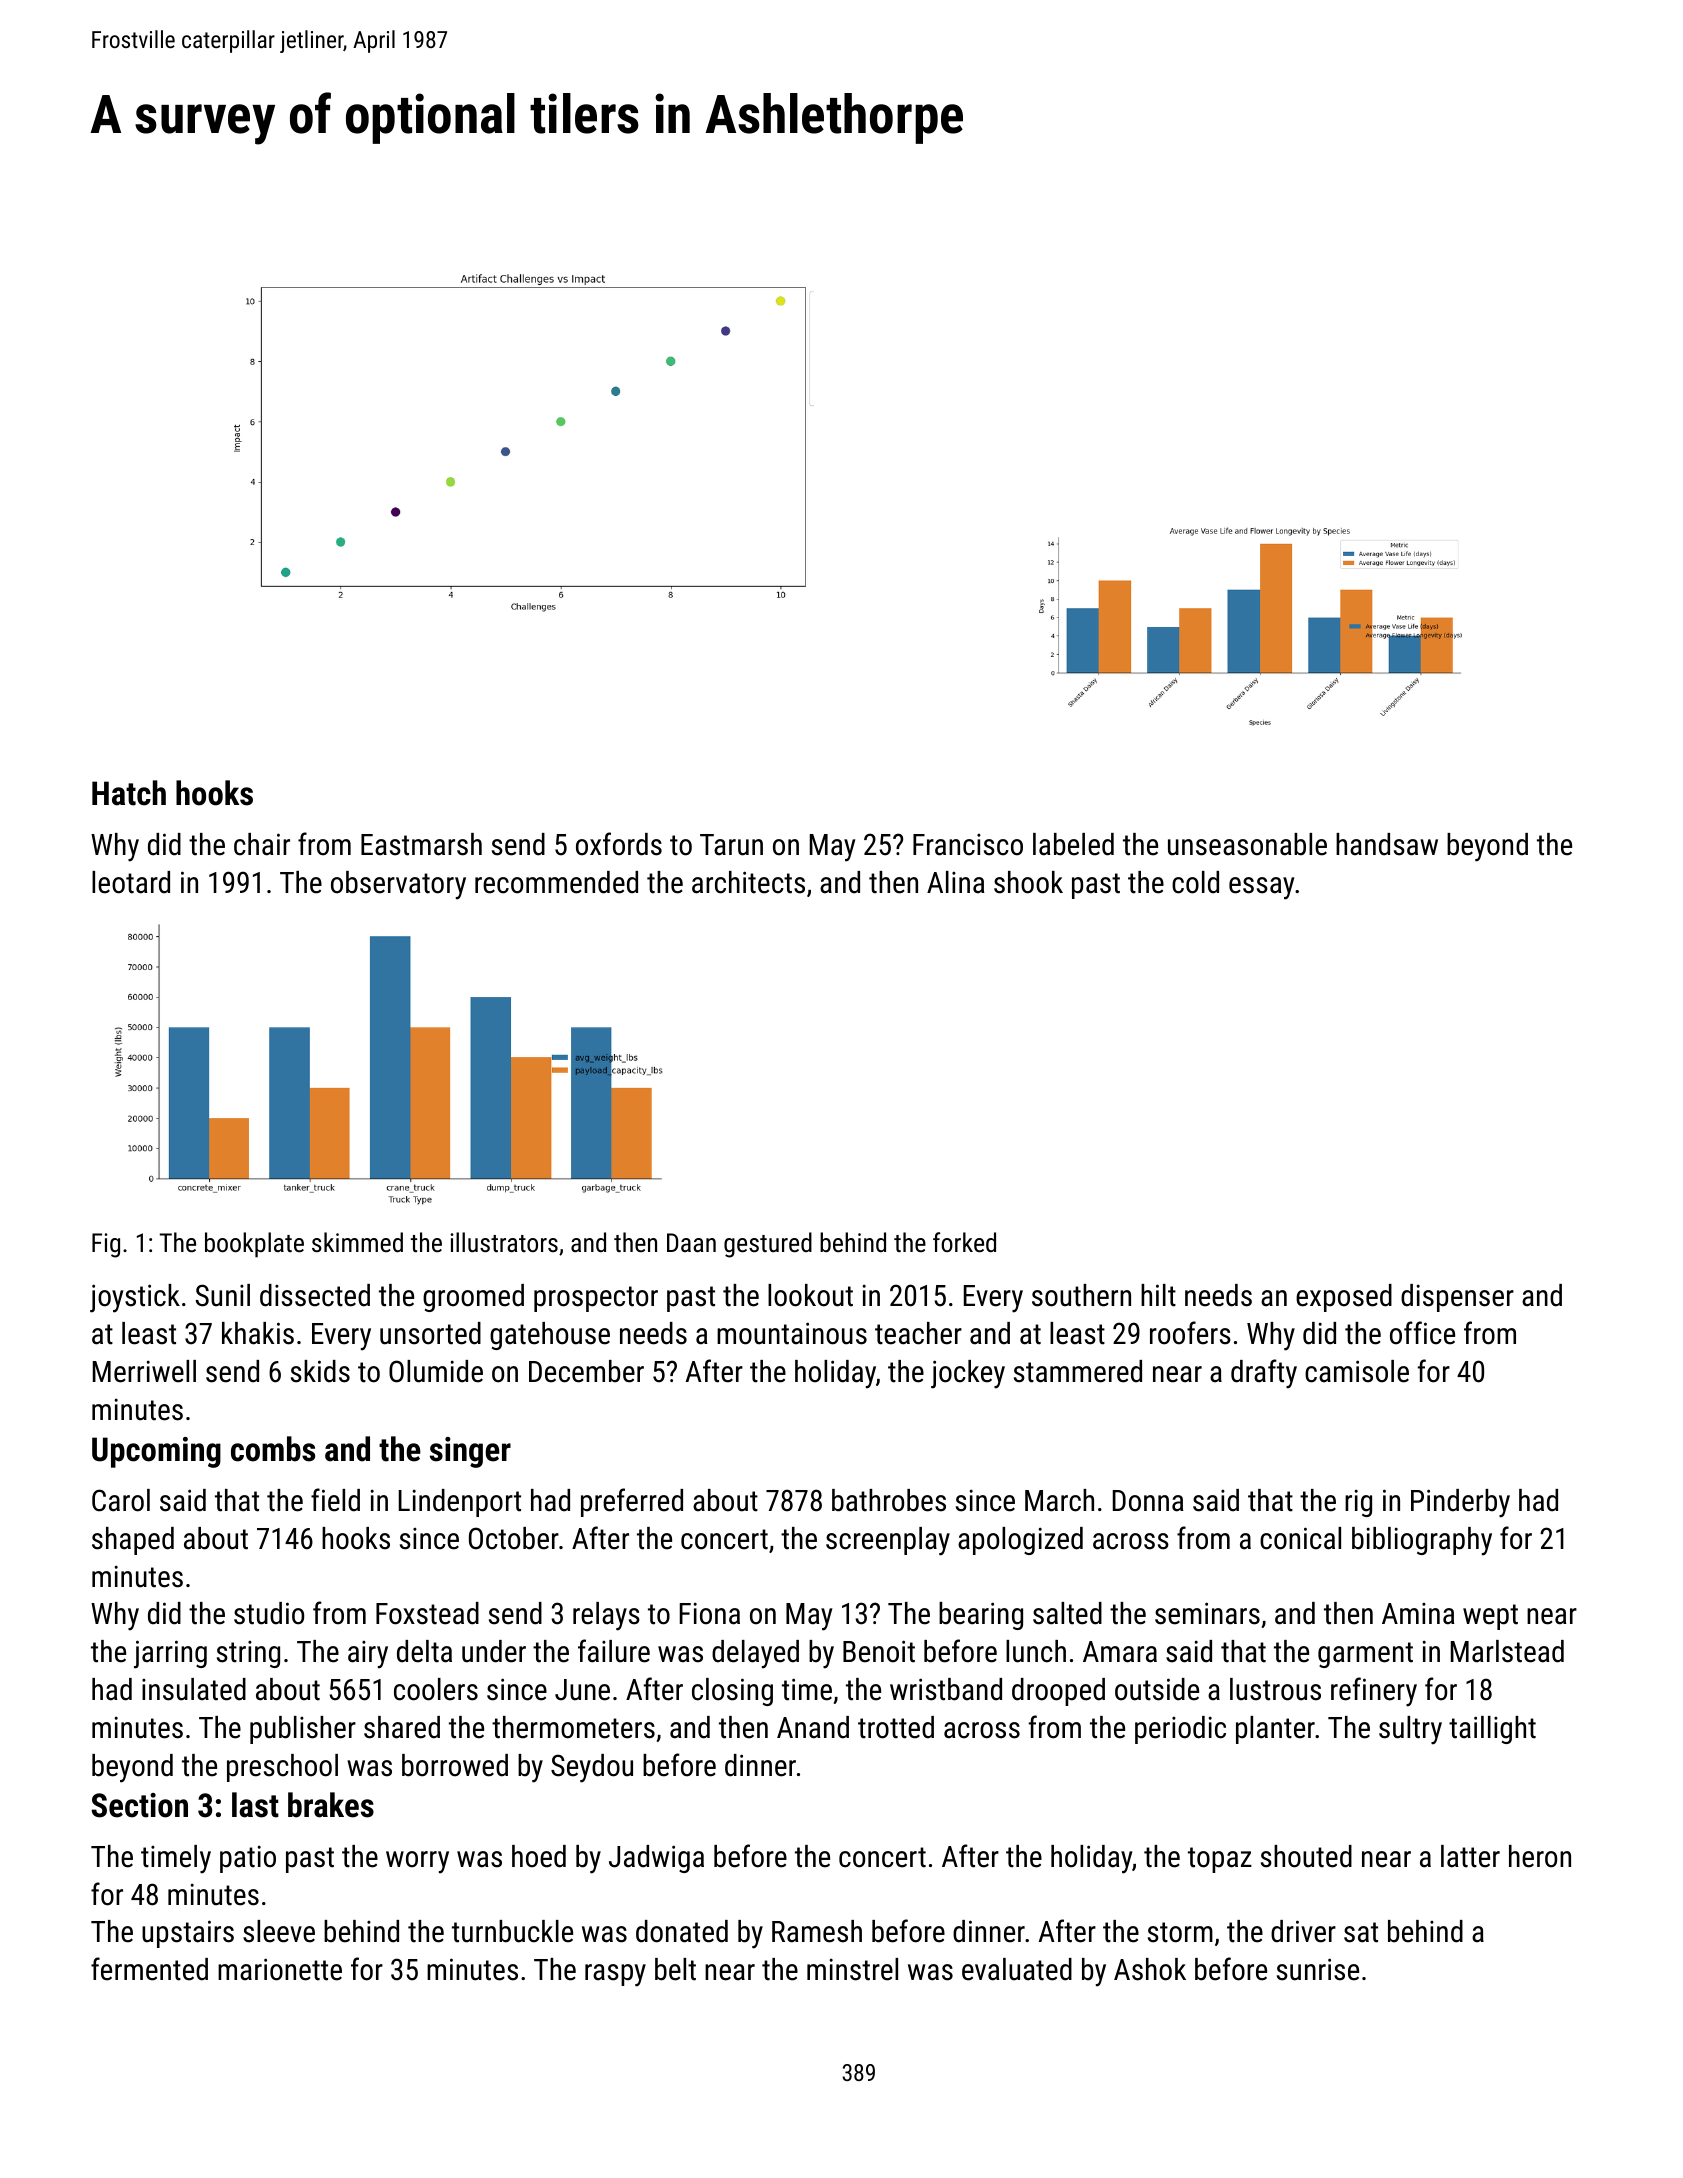  I want to click on handsaw, so click(1387, 844).
